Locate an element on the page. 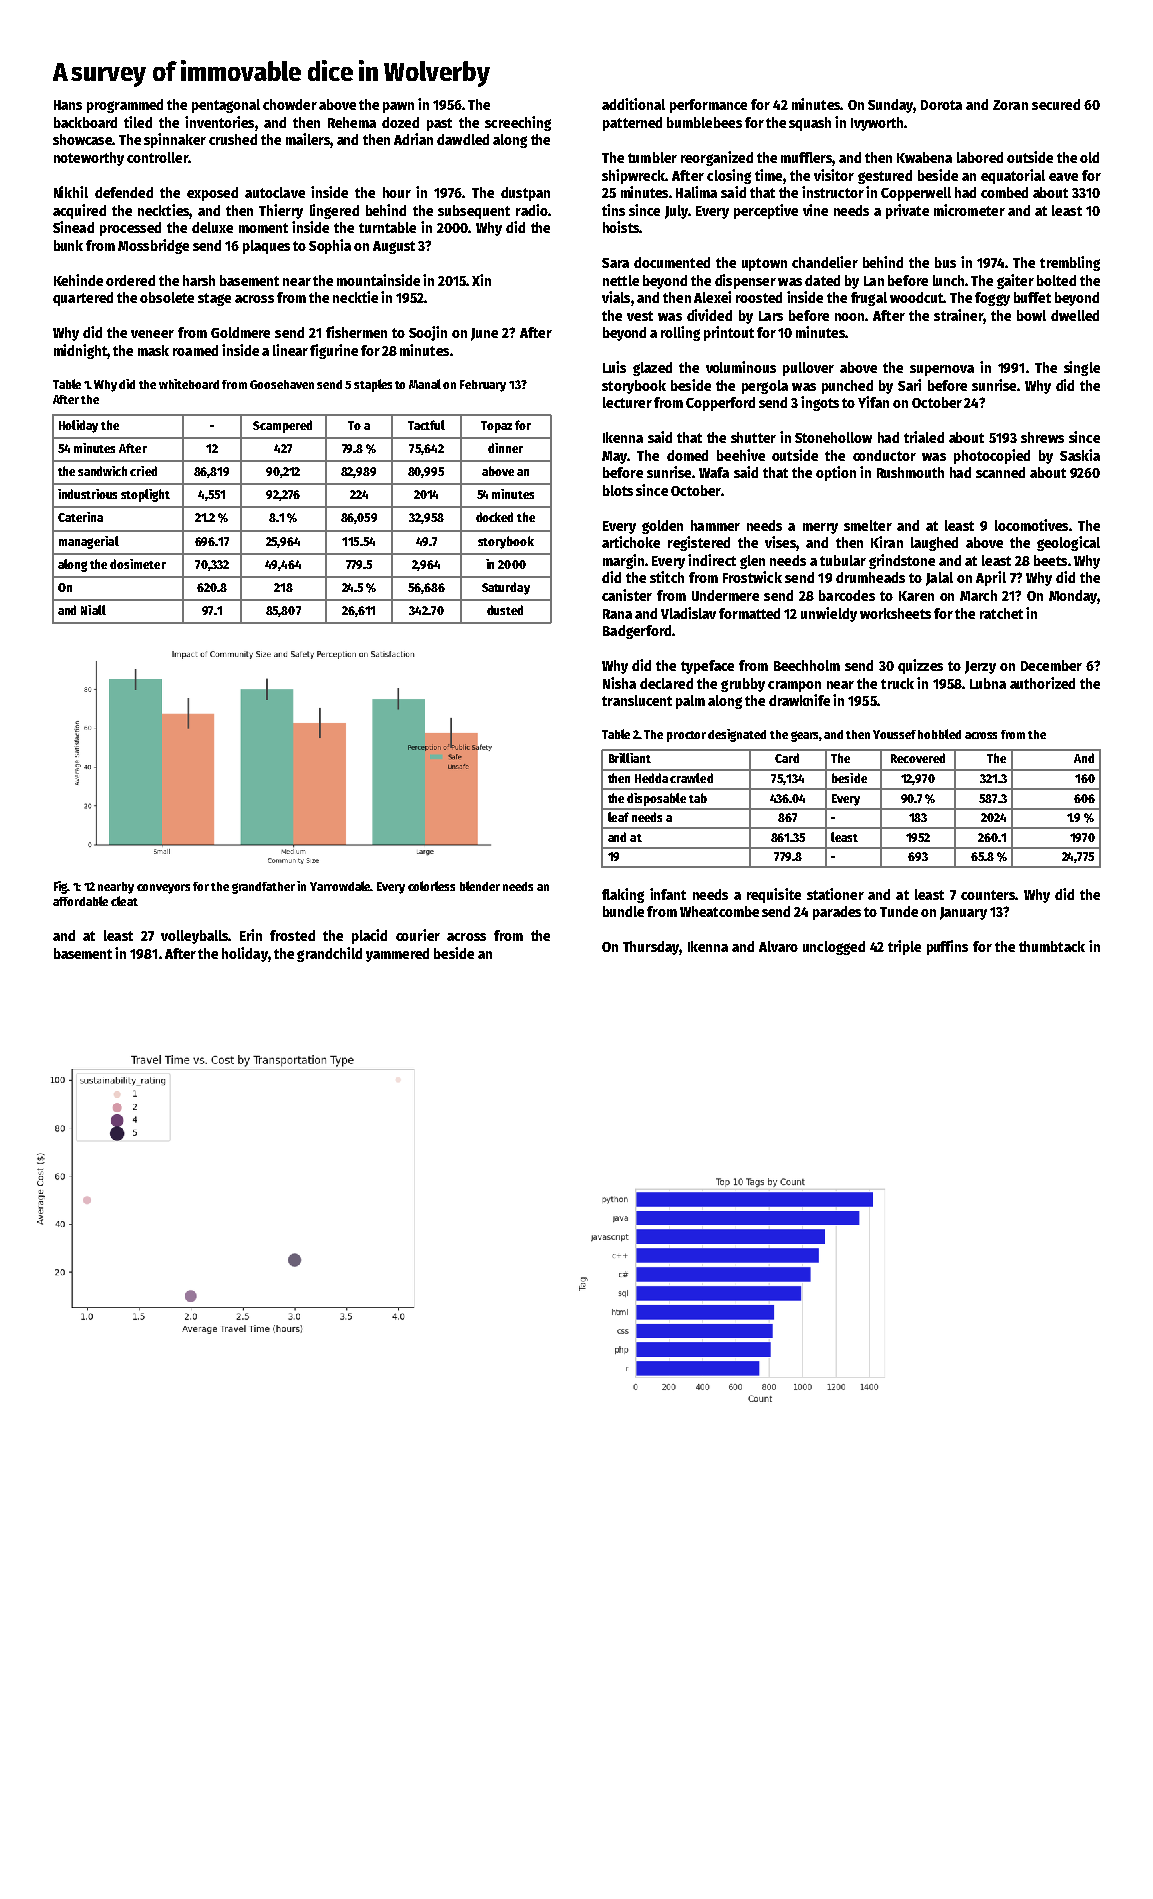 Image resolution: width=1153 pixels, height=1899 pixels. industrious is located at coordinates (87, 494).
